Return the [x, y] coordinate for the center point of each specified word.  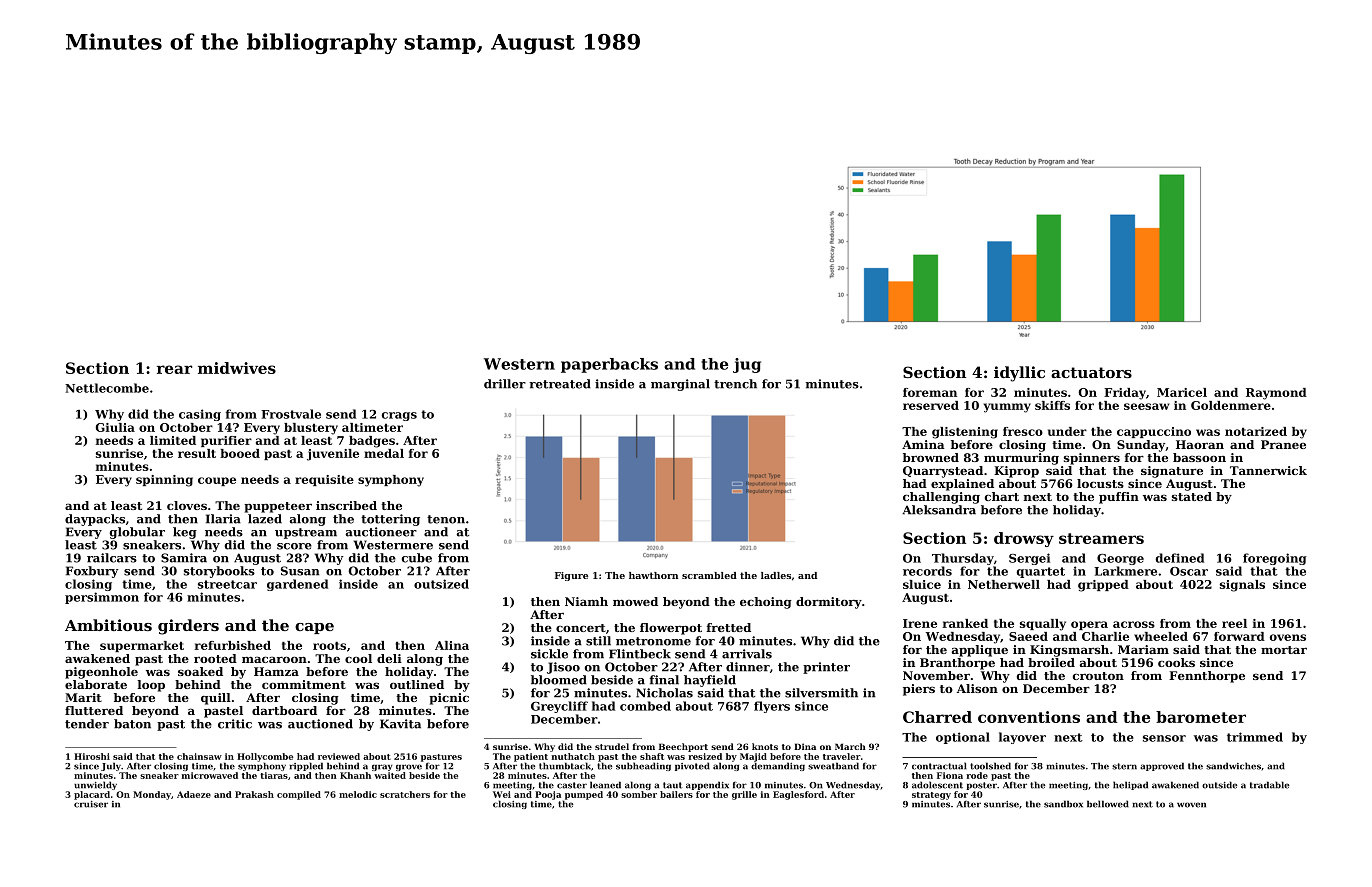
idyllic [1019, 374]
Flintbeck [640, 654]
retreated [560, 384]
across [1134, 624]
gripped [1103, 586]
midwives [237, 368]
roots [329, 645]
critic [235, 724]
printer [826, 668]
